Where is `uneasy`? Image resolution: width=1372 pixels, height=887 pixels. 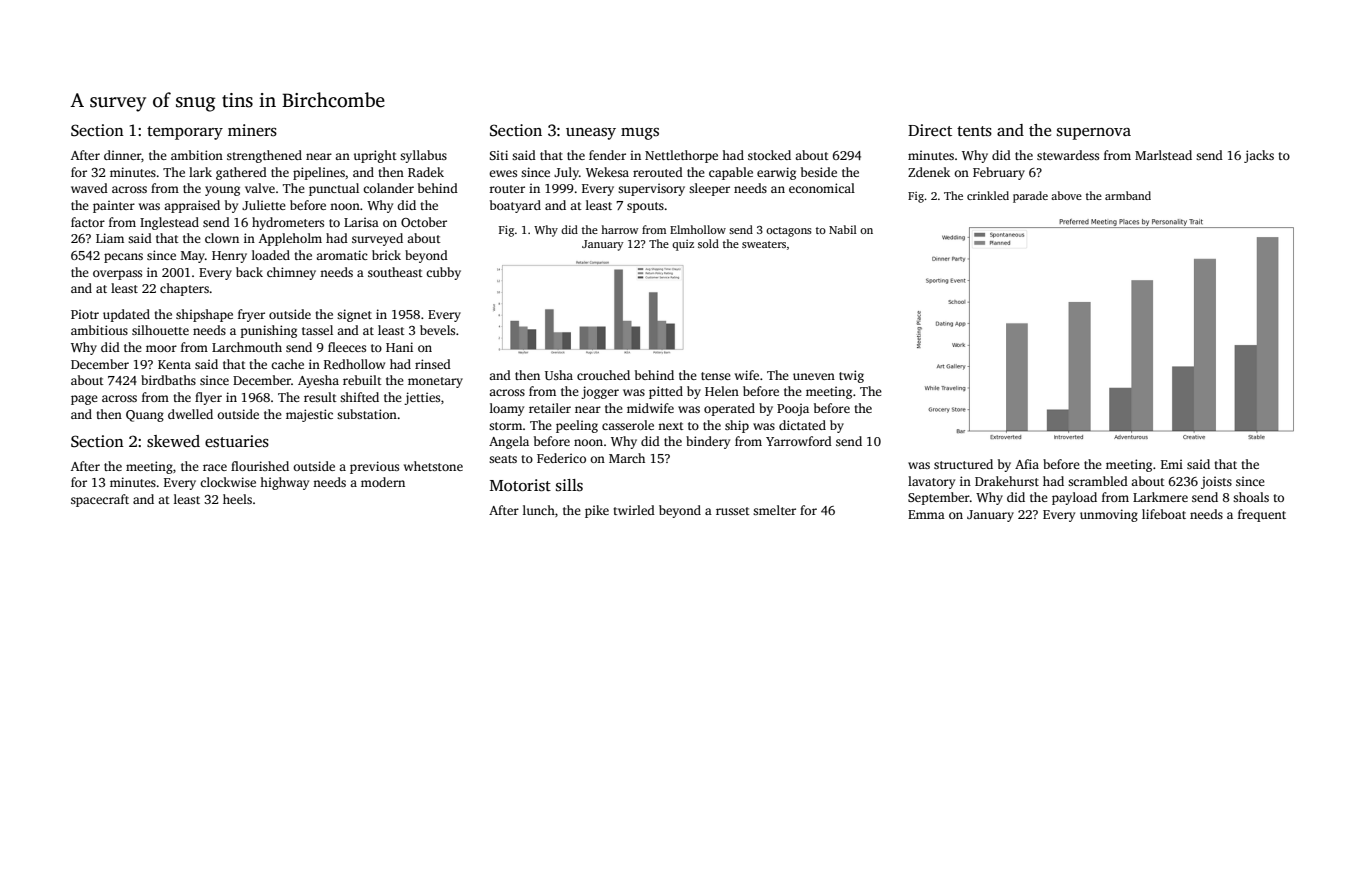
uneasy is located at coordinates (591, 134).
